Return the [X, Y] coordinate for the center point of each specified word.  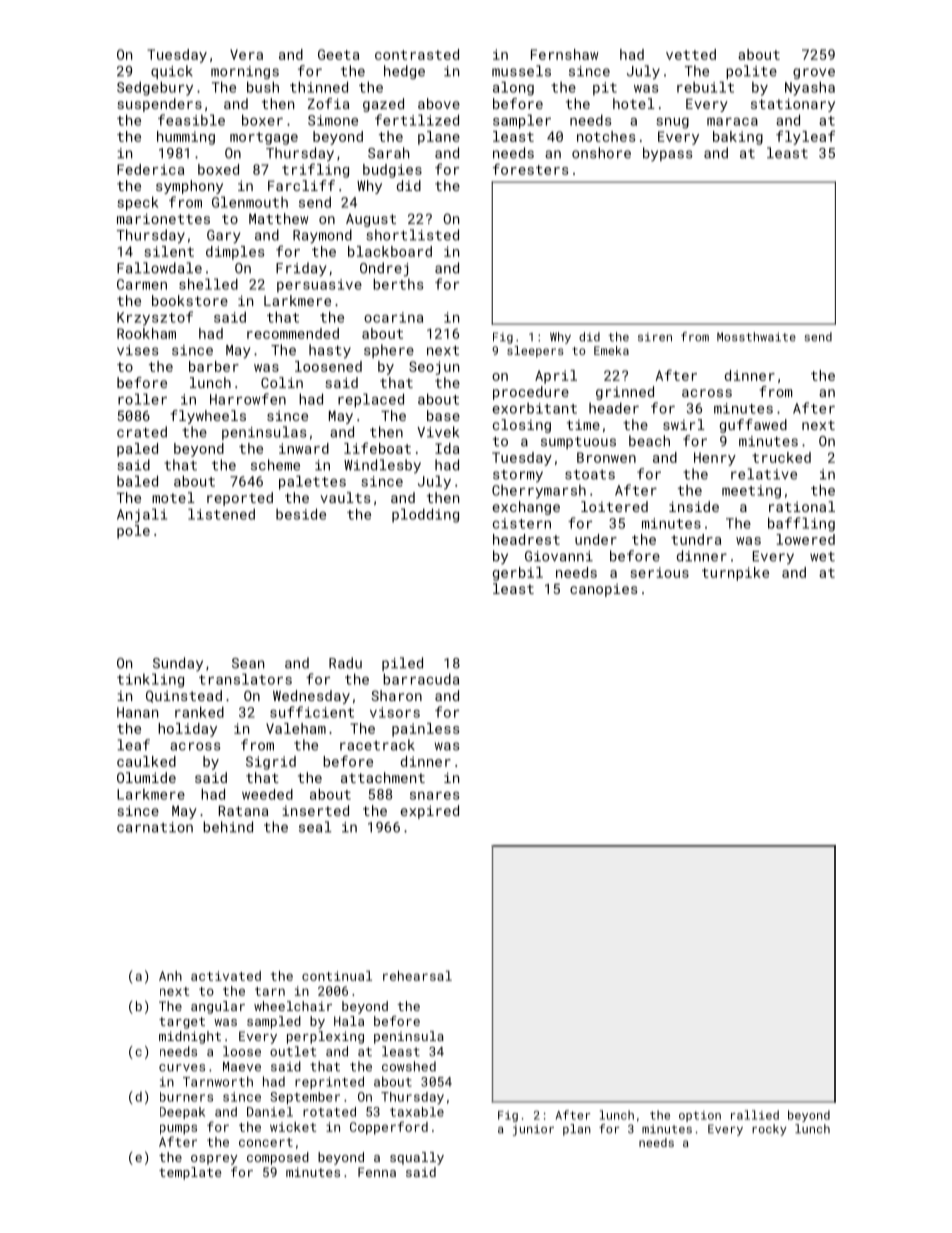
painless [426, 730]
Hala [349, 1021]
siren [655, 337]
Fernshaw [564, 54]
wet [822, 557]
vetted [691, 54]
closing [522, 426]
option [700, 1116]
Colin [282, 382]
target [182, 1023]
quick [172, 72]
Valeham [296, 728]
